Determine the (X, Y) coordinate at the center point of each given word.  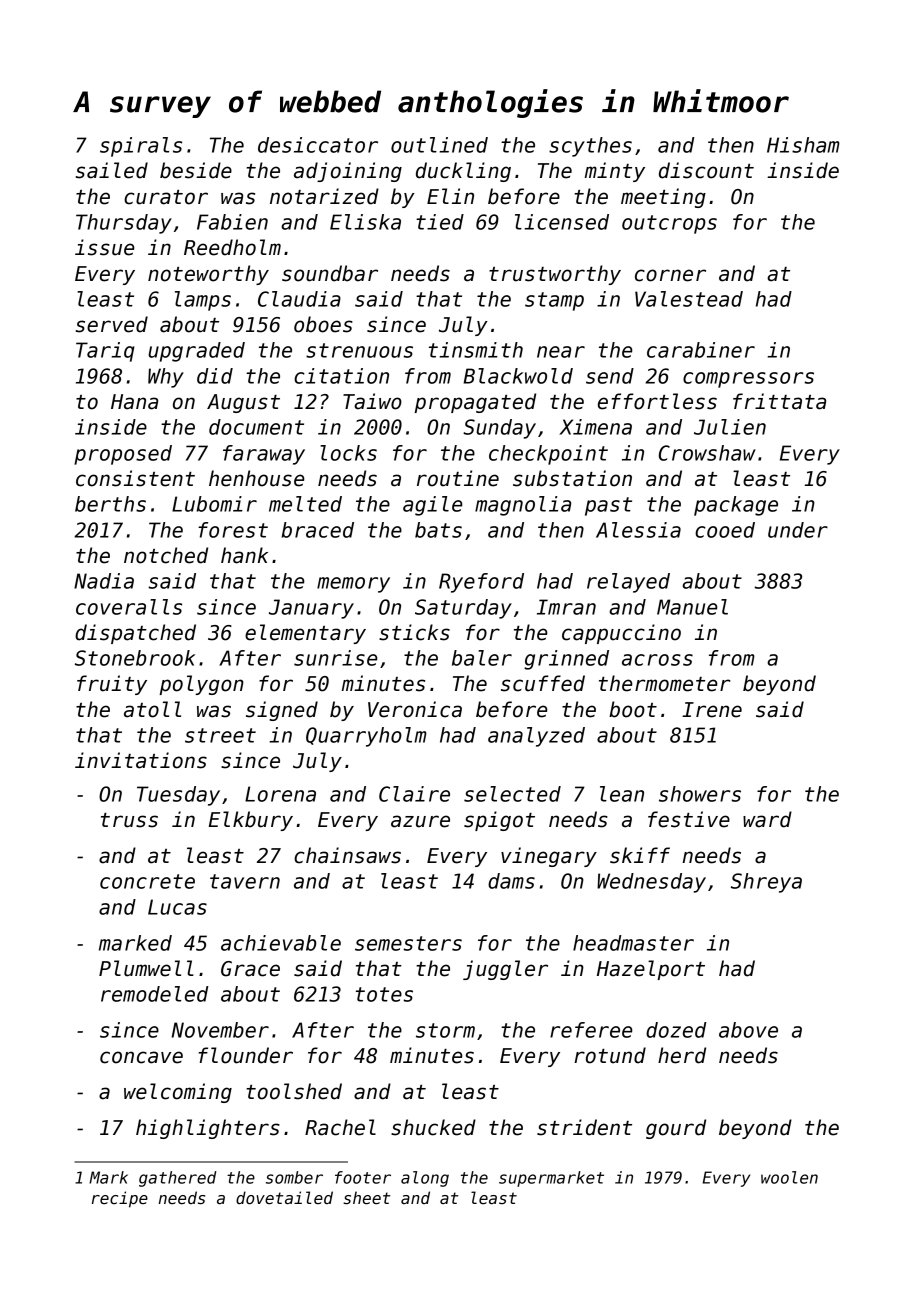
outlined (439, 145)
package (736, 506)
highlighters (208, 1129)
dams (511, 881)
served (112, 324)
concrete (147, 881)
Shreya (766, 883)
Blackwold (518, 376)
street (220, 735)
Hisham (803, 145)
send (610, 376)
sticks (414, 632)
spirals (141, 147)
